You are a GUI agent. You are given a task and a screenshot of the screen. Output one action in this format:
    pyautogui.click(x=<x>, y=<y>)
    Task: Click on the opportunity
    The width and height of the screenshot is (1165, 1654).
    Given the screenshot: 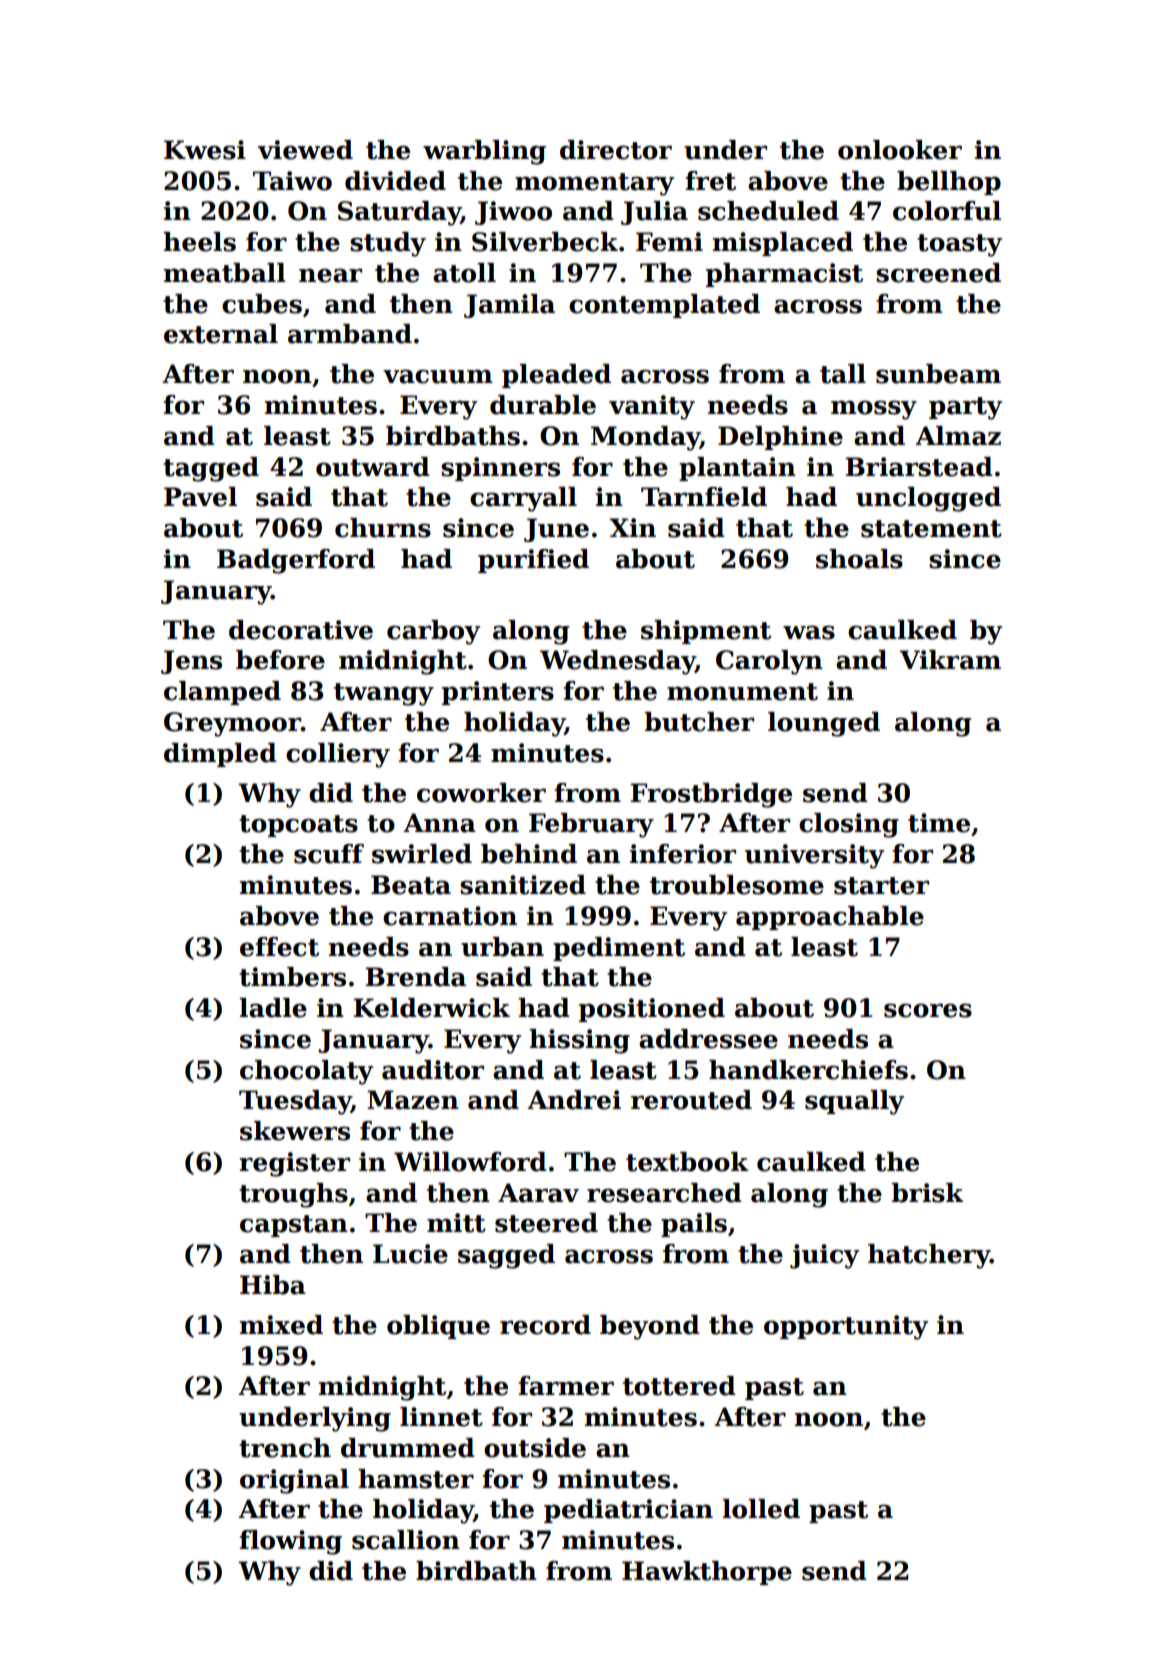 What is the action you would take?
    pyautogui.click(x=846, y=1327)
